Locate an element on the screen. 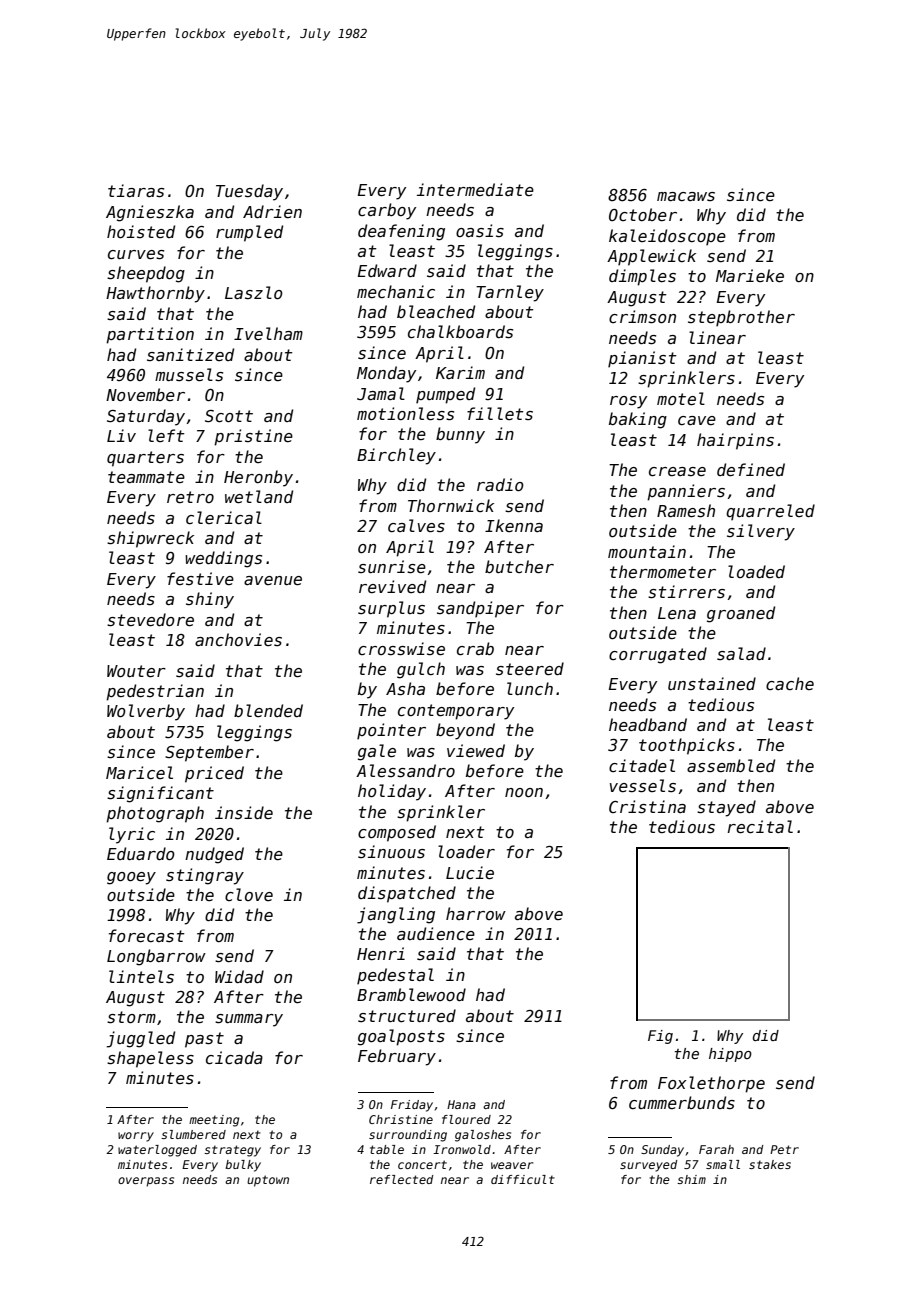 This screenshot has height=1308, width=924. macaws is located at coordinates (686, 196).
